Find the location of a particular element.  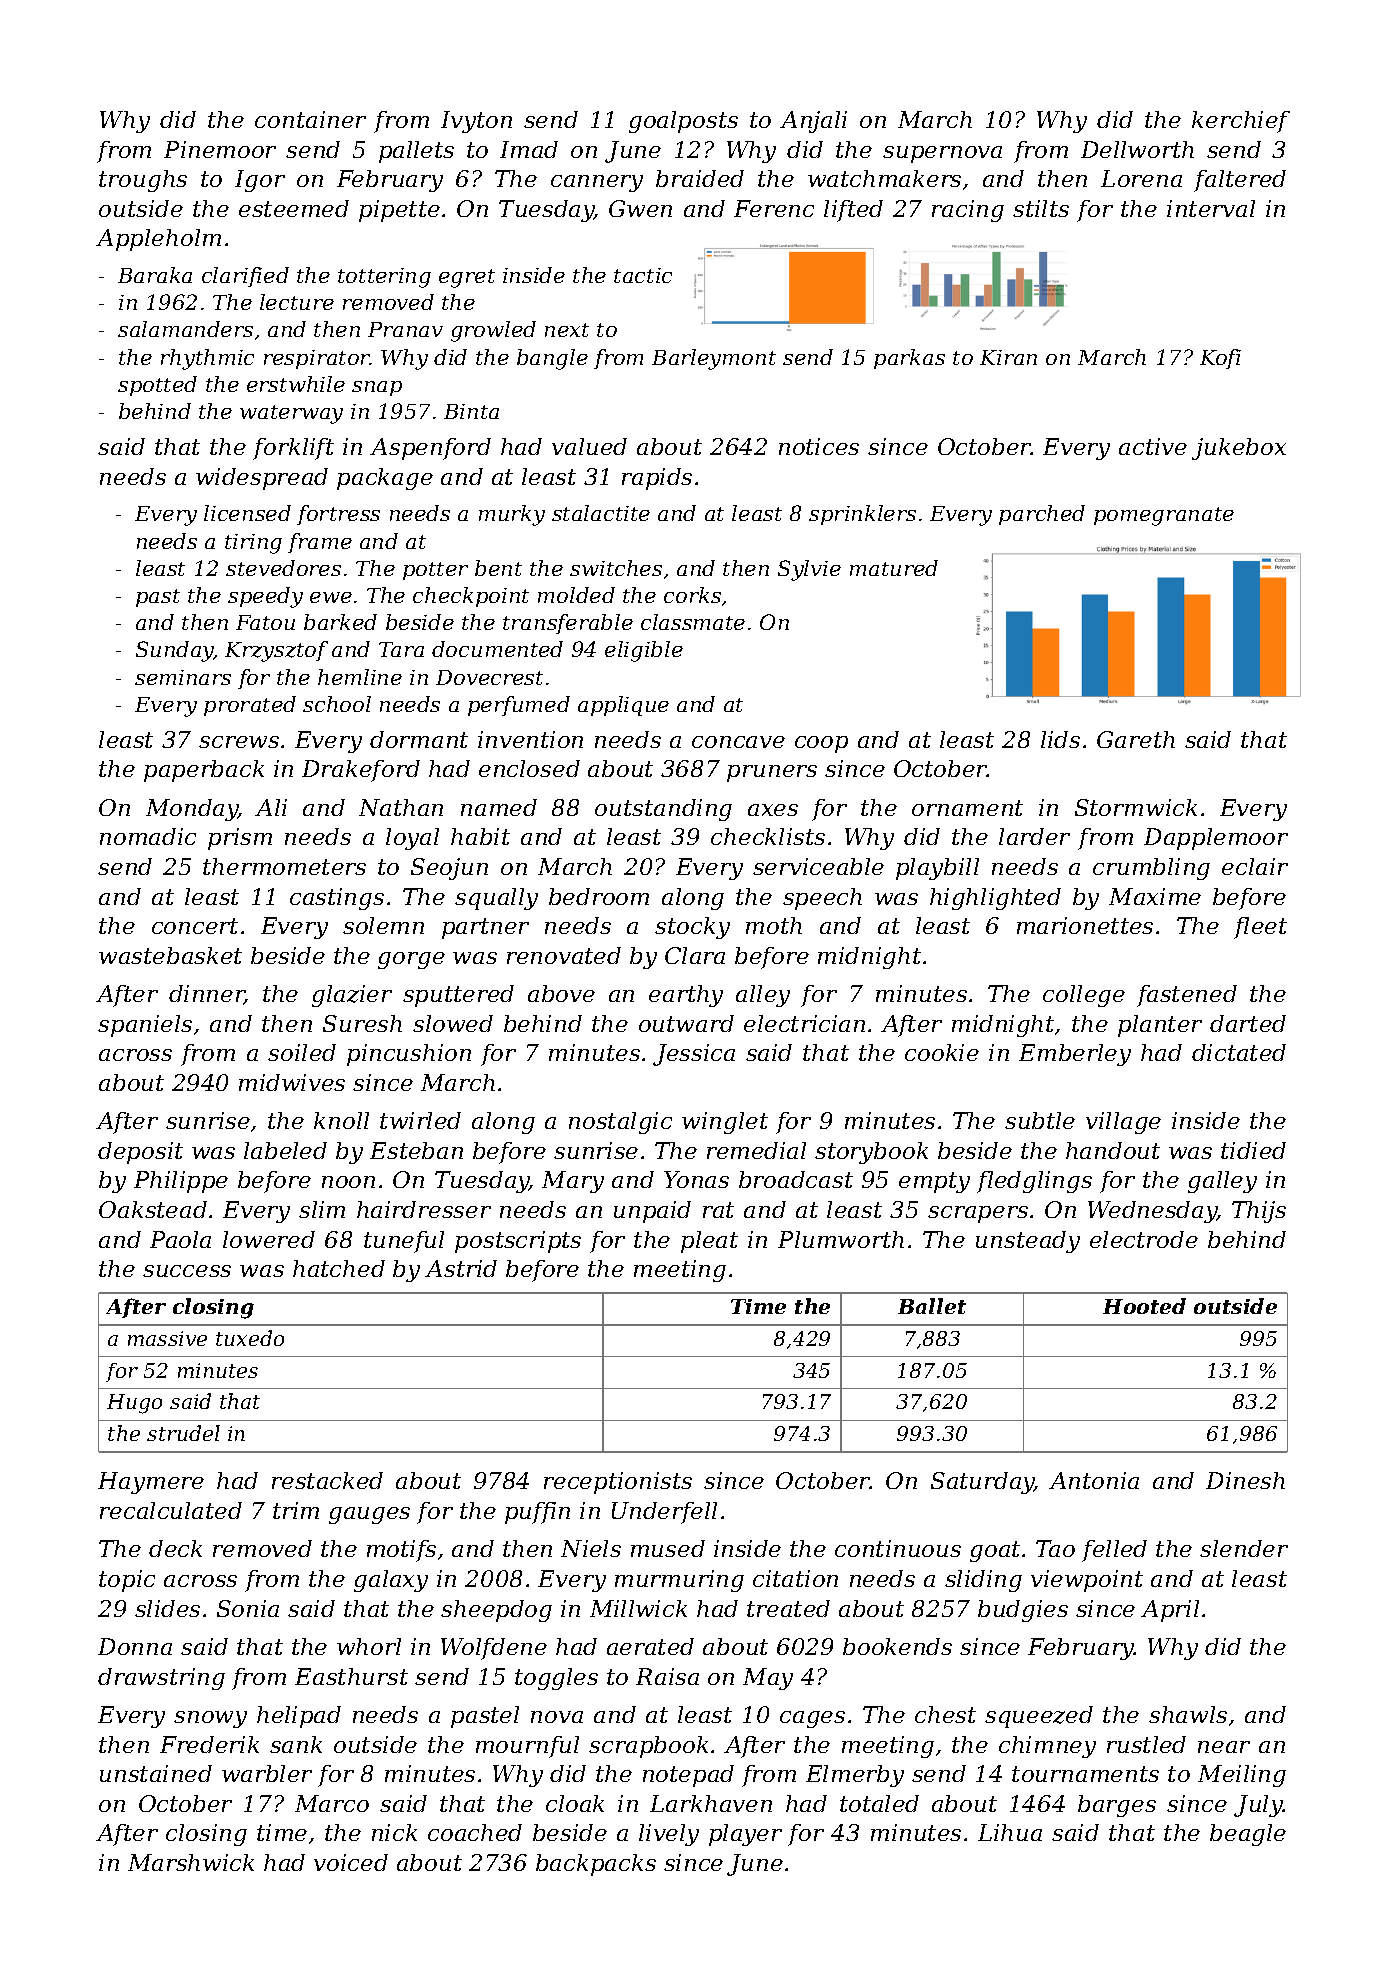

kerchief is located at coordinates (1241, 122).
